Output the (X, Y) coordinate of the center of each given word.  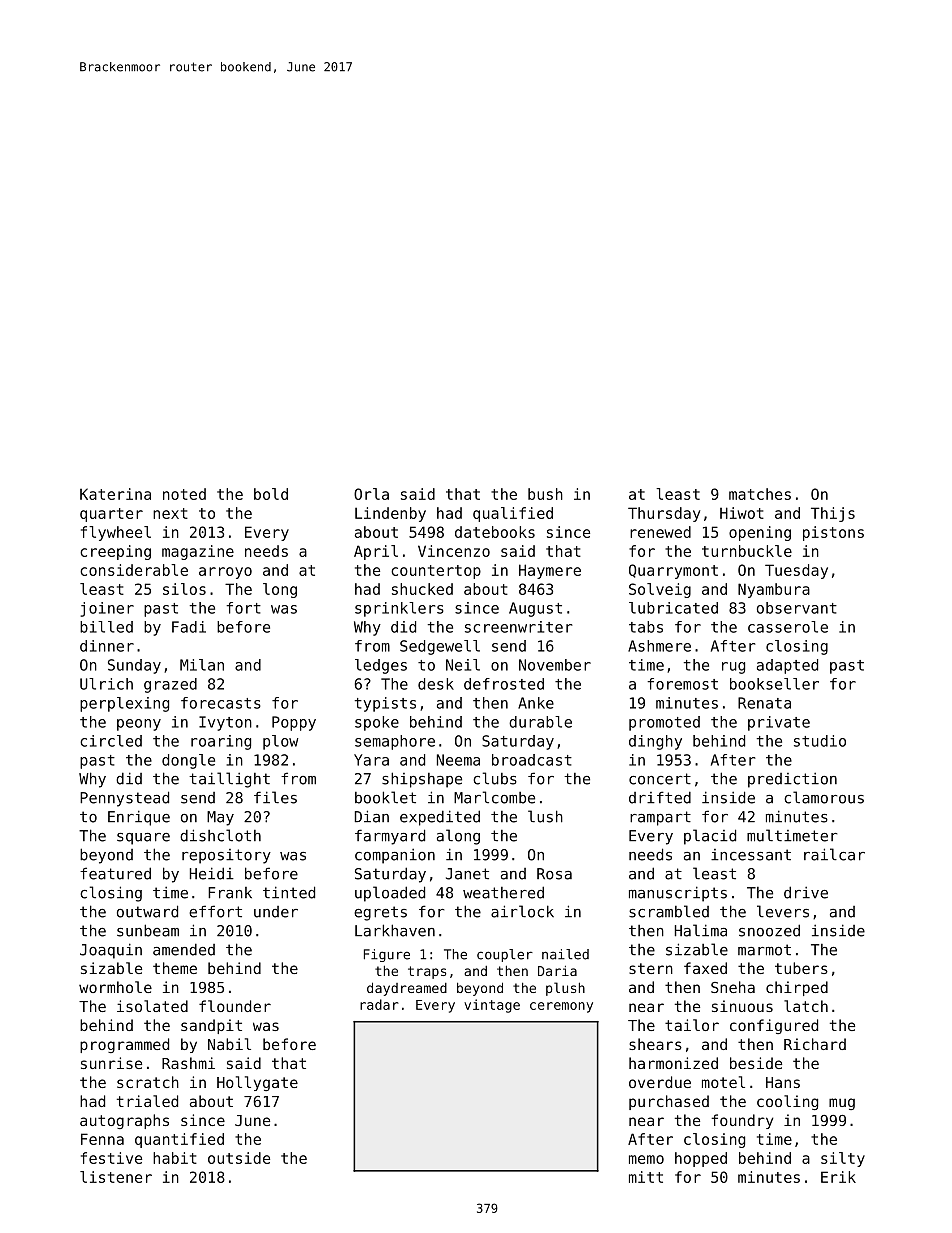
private (779, 723)
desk (436, 684)
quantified (179, 1140)
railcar (834, 854)
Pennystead (124, 799)
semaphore (395, 742)
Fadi (189, 627)
